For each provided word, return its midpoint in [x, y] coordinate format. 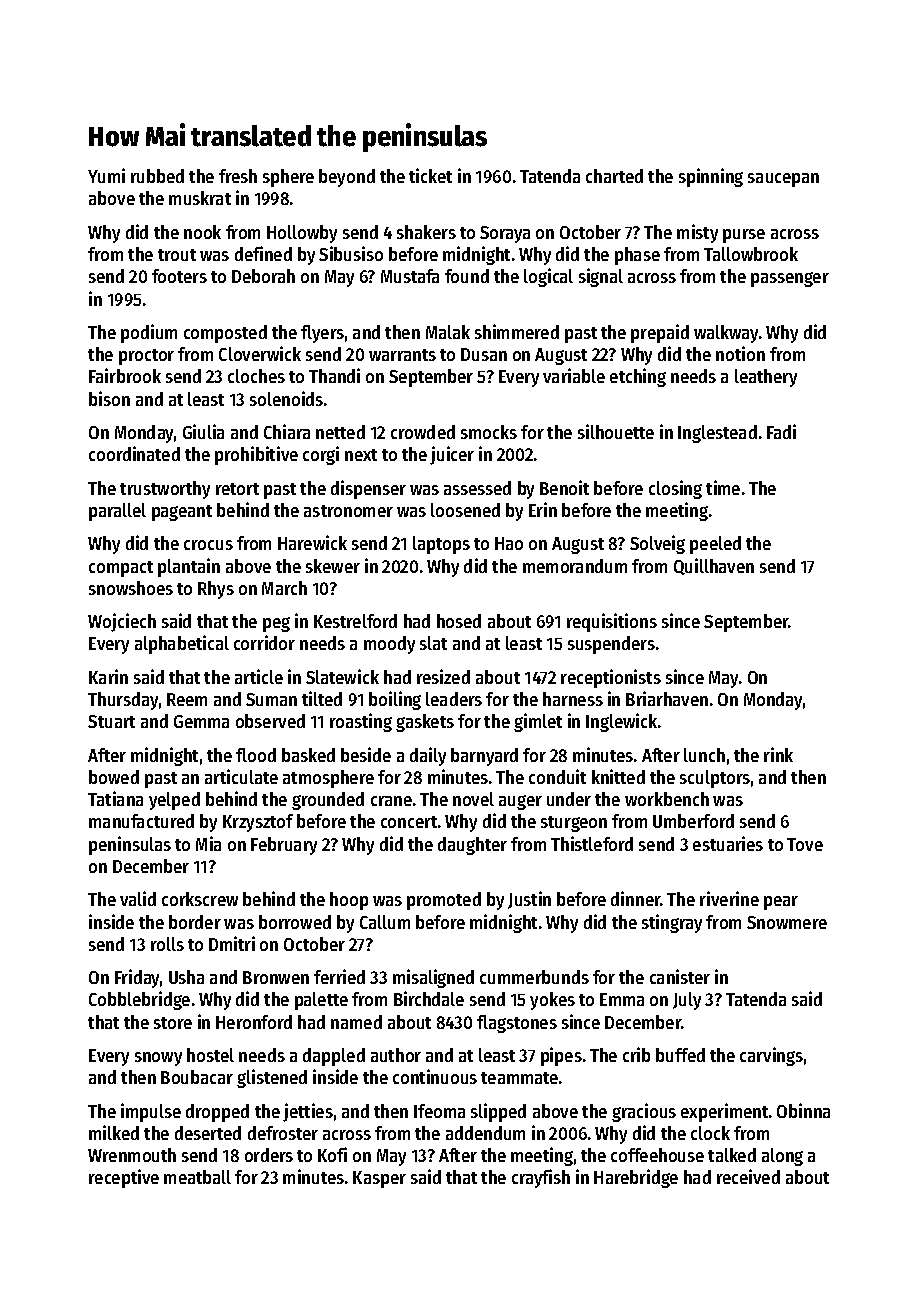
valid [138, 898]
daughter [472, 846]
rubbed [157, 176]
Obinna [803, 1110]
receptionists [611, 678]
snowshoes [131, 588]
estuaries [728, 843]
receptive [124, 1178]
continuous [435, 1076]
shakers [426, 232]
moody [389, 645]
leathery [766, 378]
